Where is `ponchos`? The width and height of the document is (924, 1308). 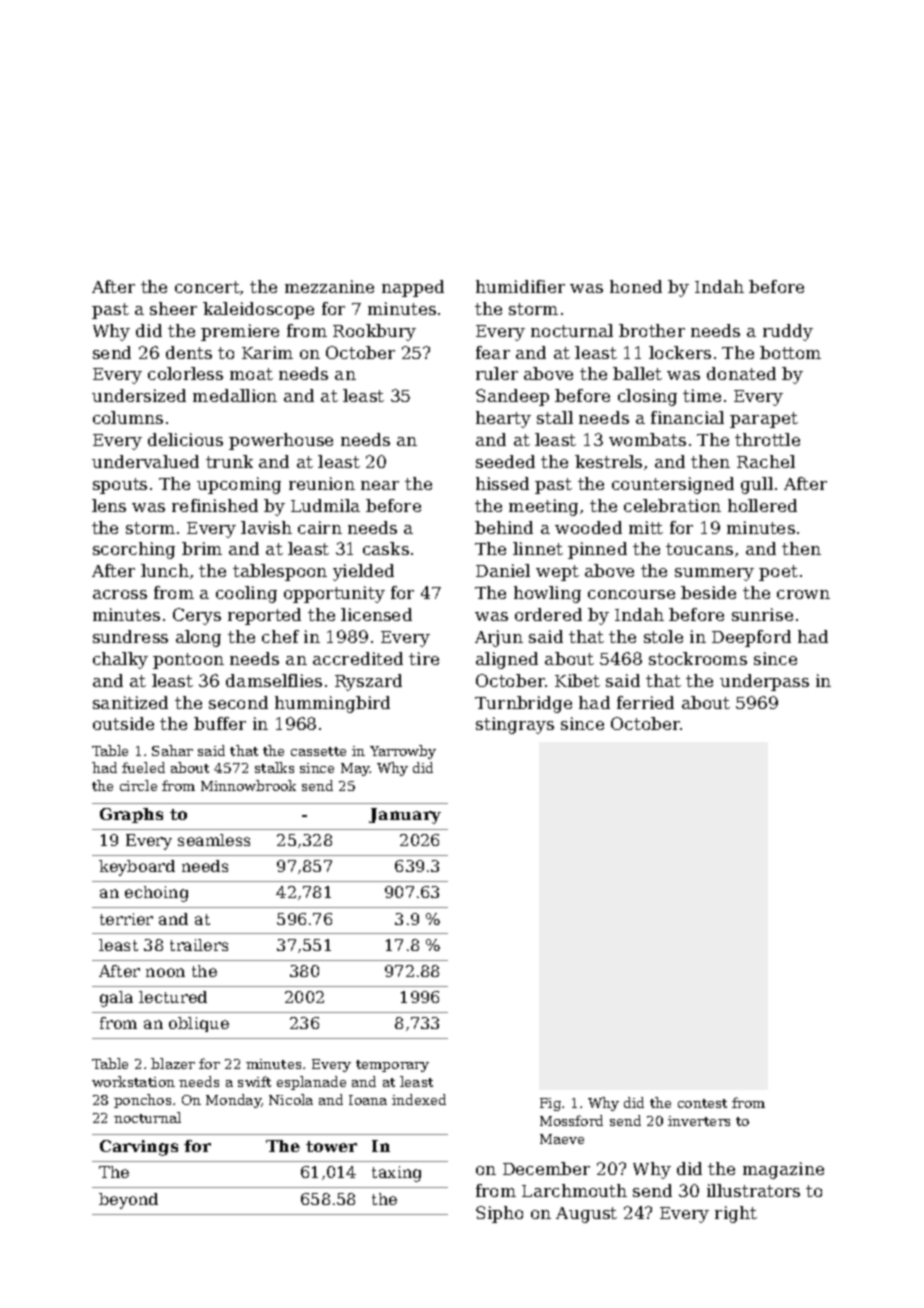
ponchos is located at coordinates (142, 1101).
